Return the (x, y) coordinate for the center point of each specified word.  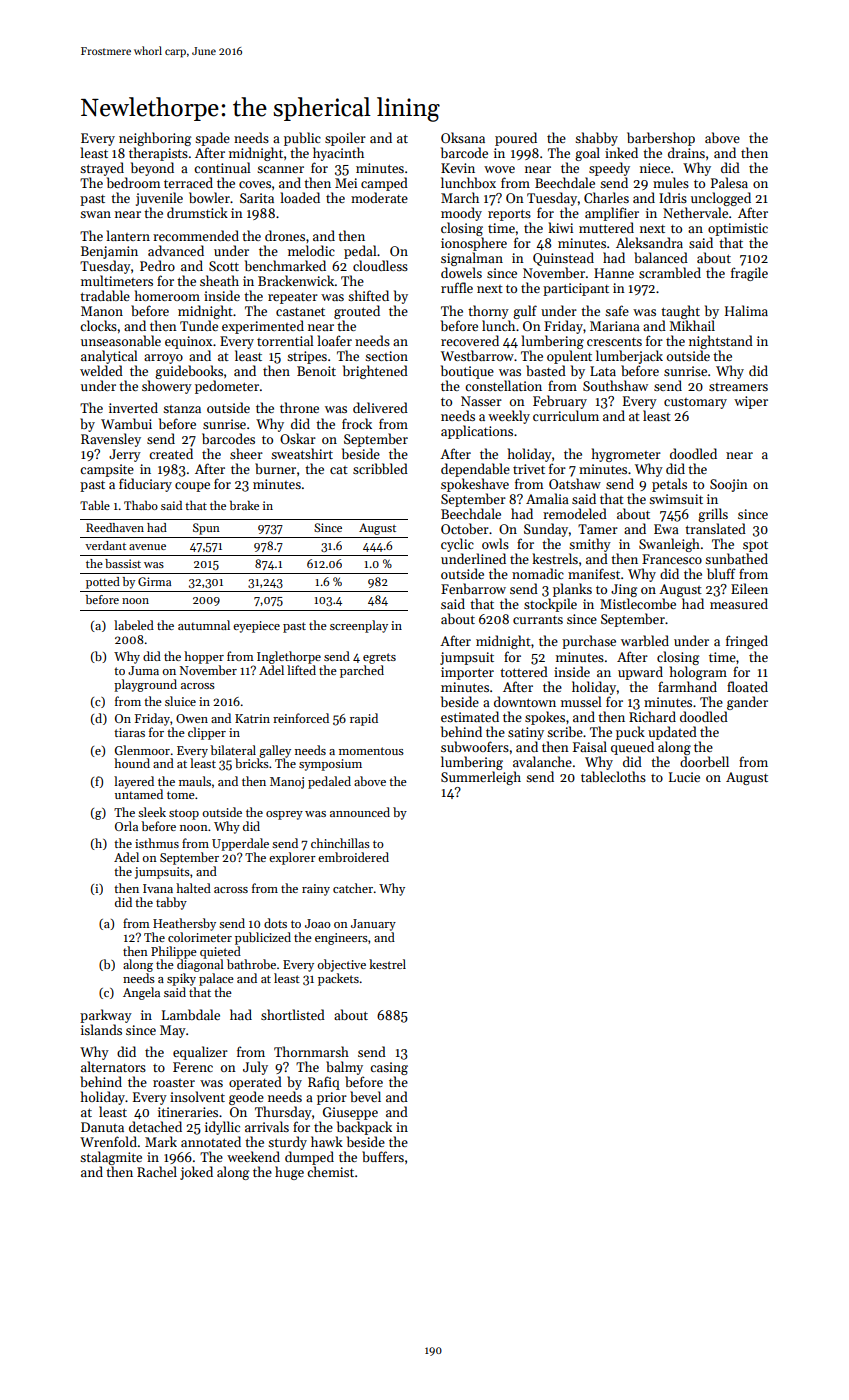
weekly (509, 417)
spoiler (345, 139)
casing (389, 1068)
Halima (746, 310)
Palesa (729, 182)
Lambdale (191, 1014)
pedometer (227, 387)
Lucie (684, 777)
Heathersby (184, 924)
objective (342, 965)
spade (212, 139)
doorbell (704, 761)
